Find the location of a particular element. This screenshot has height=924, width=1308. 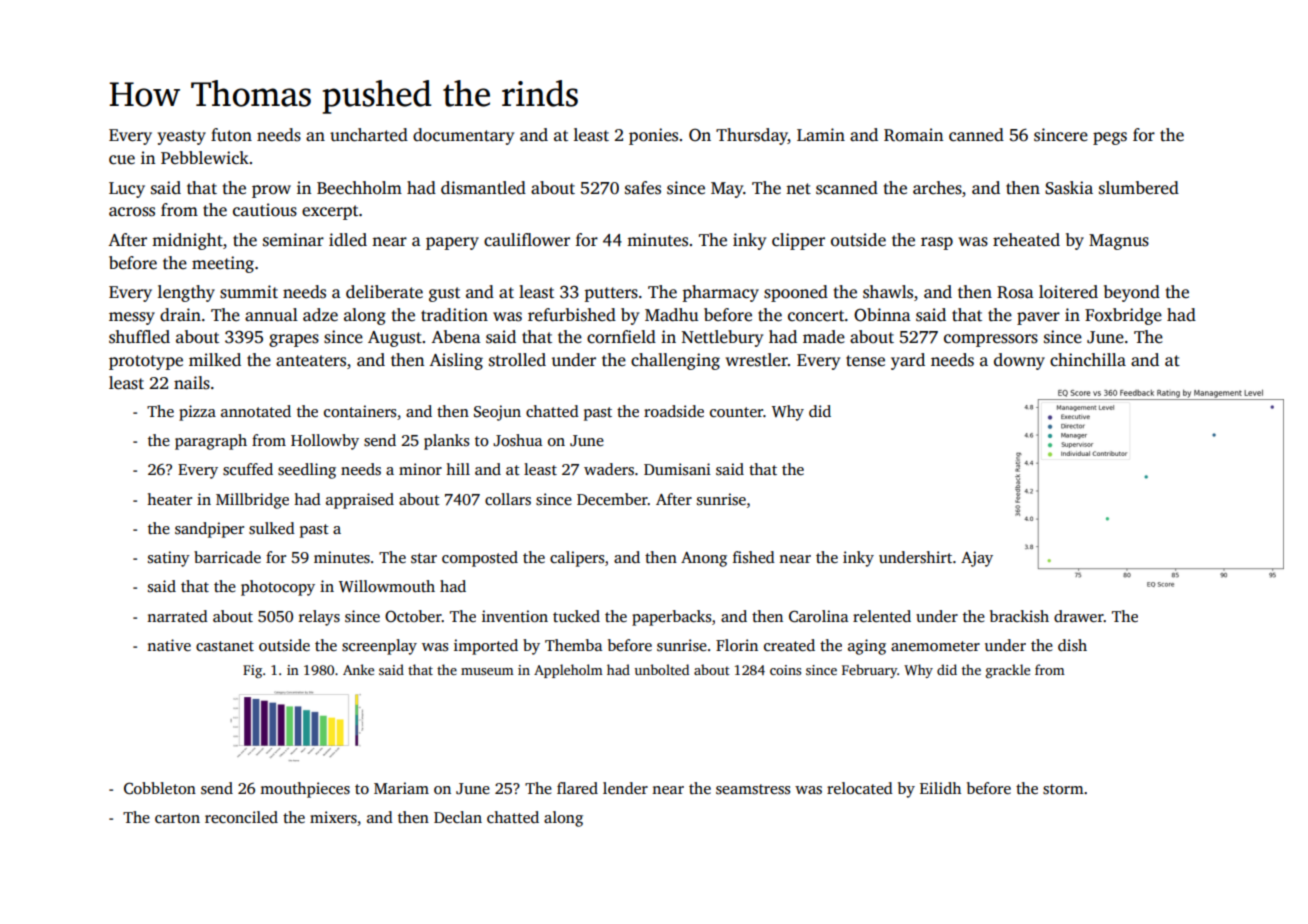

documentary is located at coordinates (463, 136).
